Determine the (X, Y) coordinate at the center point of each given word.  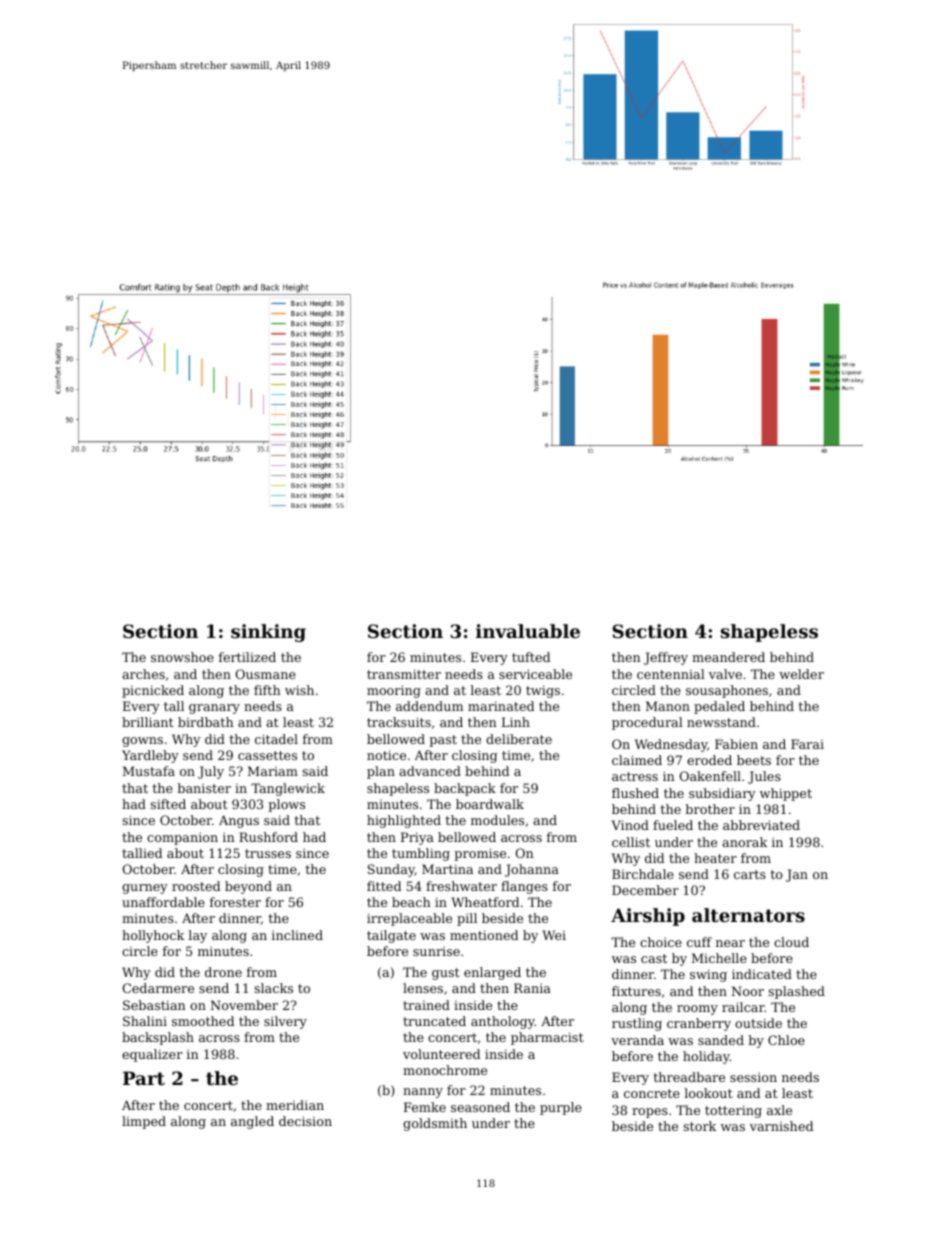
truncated (434, 1021)
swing (708, 975)
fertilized (247, 657)
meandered (728, 657)
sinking (268, 633)
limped (144, 1122)
